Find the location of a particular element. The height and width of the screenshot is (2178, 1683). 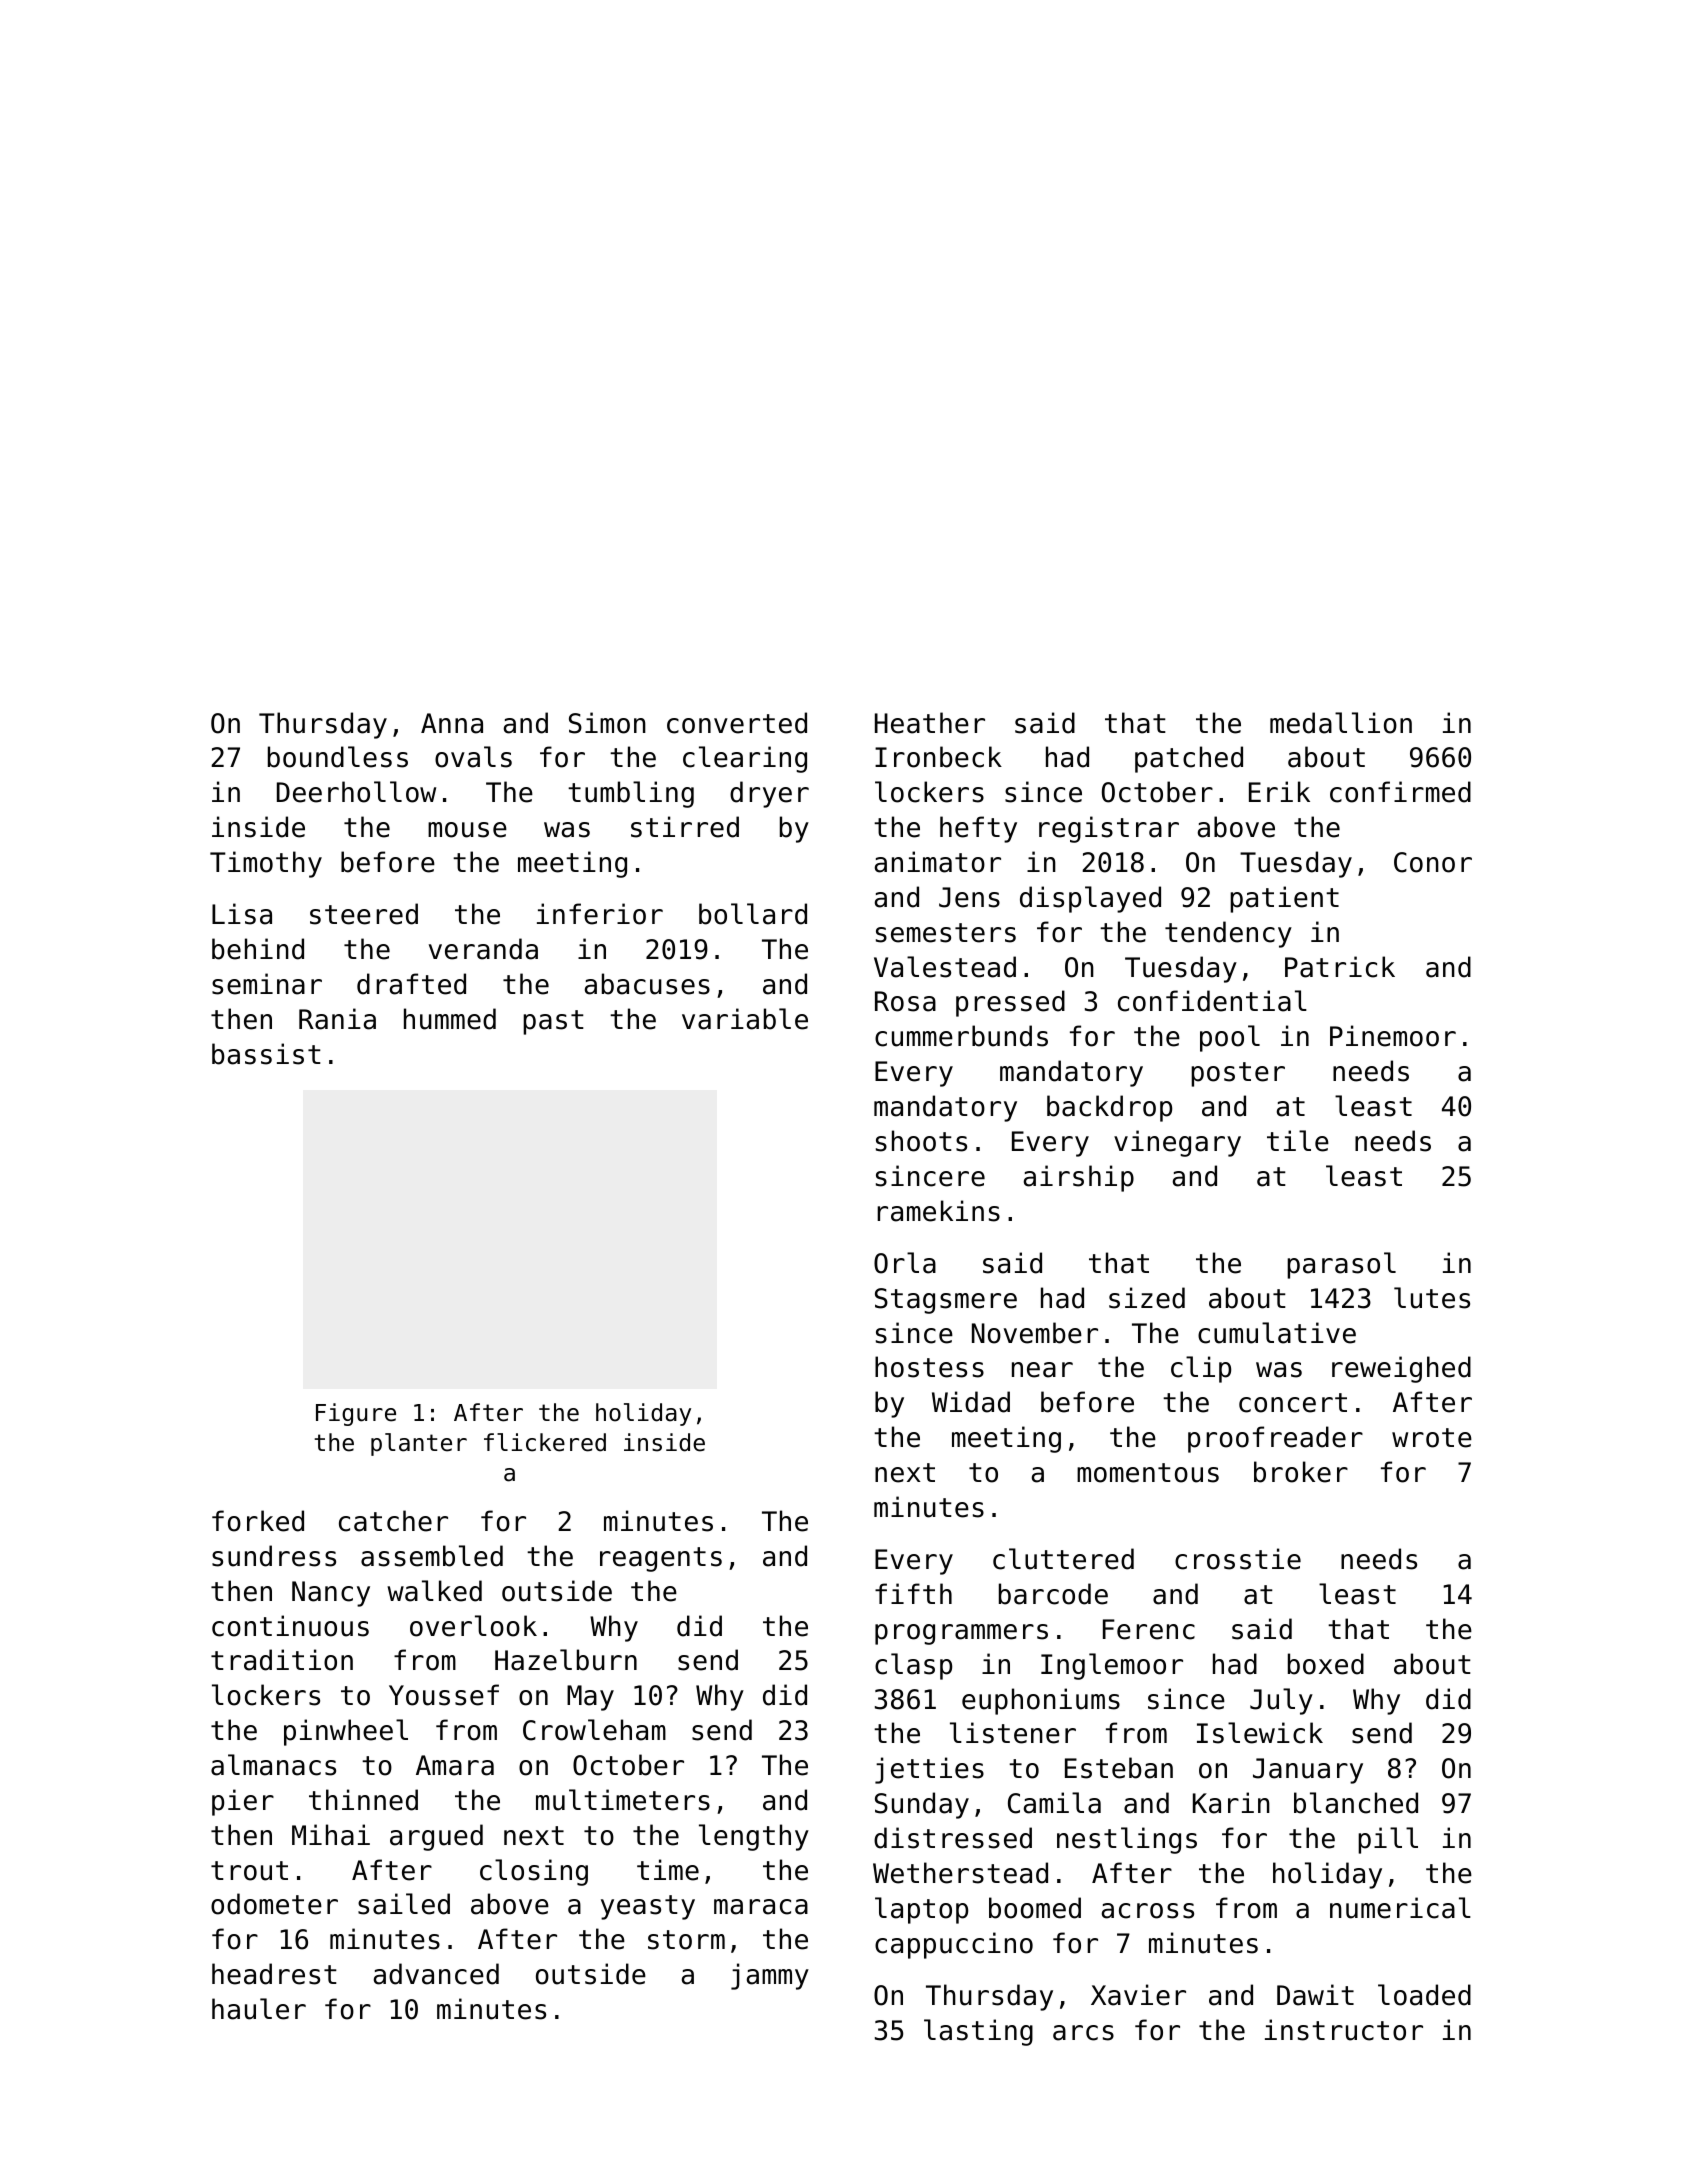

reweighed is located at coordinates (1401, 1369).
